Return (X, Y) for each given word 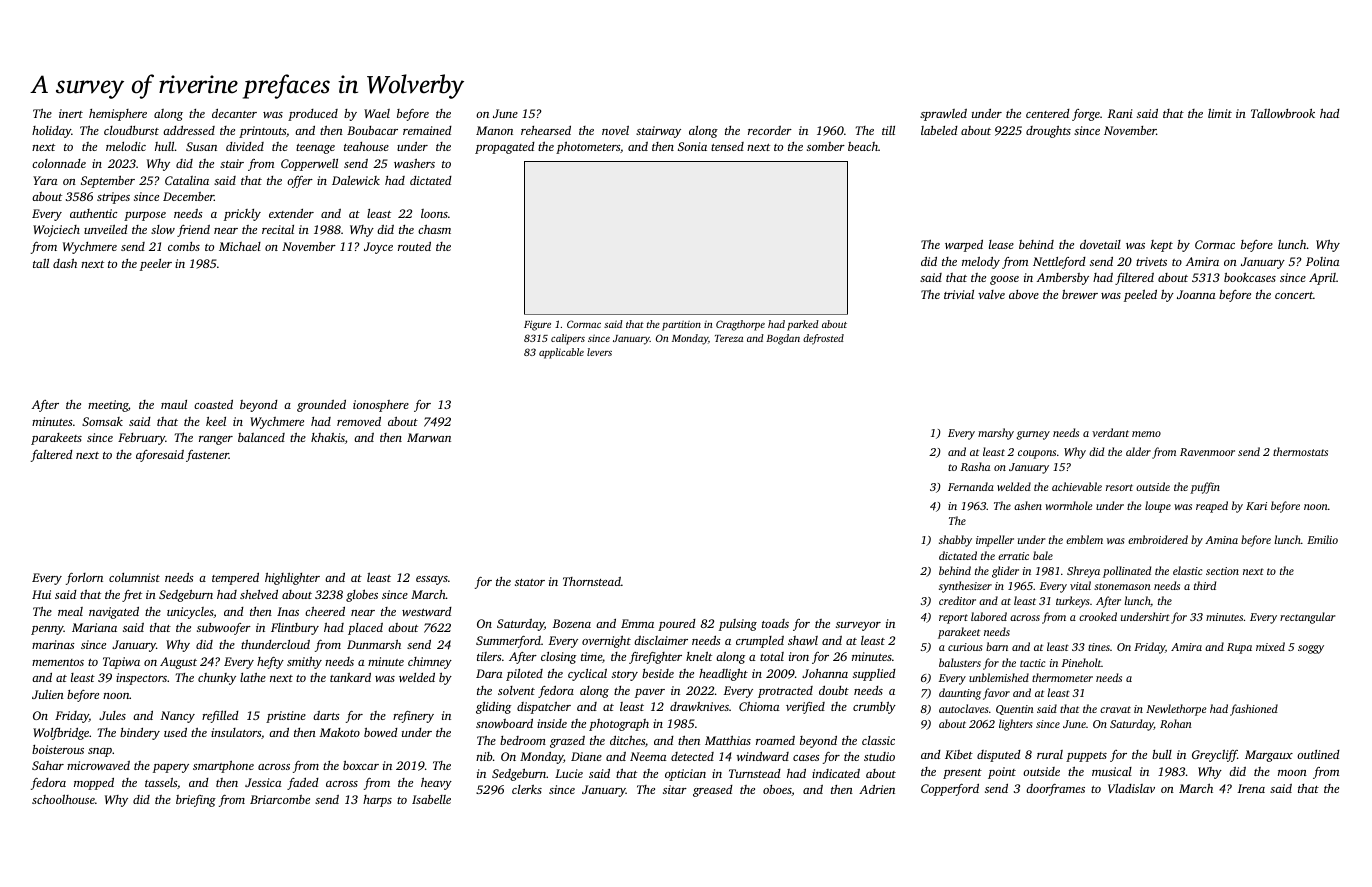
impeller (995, 541)
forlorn (84, 579)
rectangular (1307, 618)
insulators (236, 732)
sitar (675, 789)
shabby (955, 541)
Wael (377, 113)
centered (1048, 113)
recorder (770, 130)
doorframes (1055, 790)
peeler (156, 265)
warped (964, 246)
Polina (1323, 261)
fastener (207, 456)
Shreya (1083, 572)
